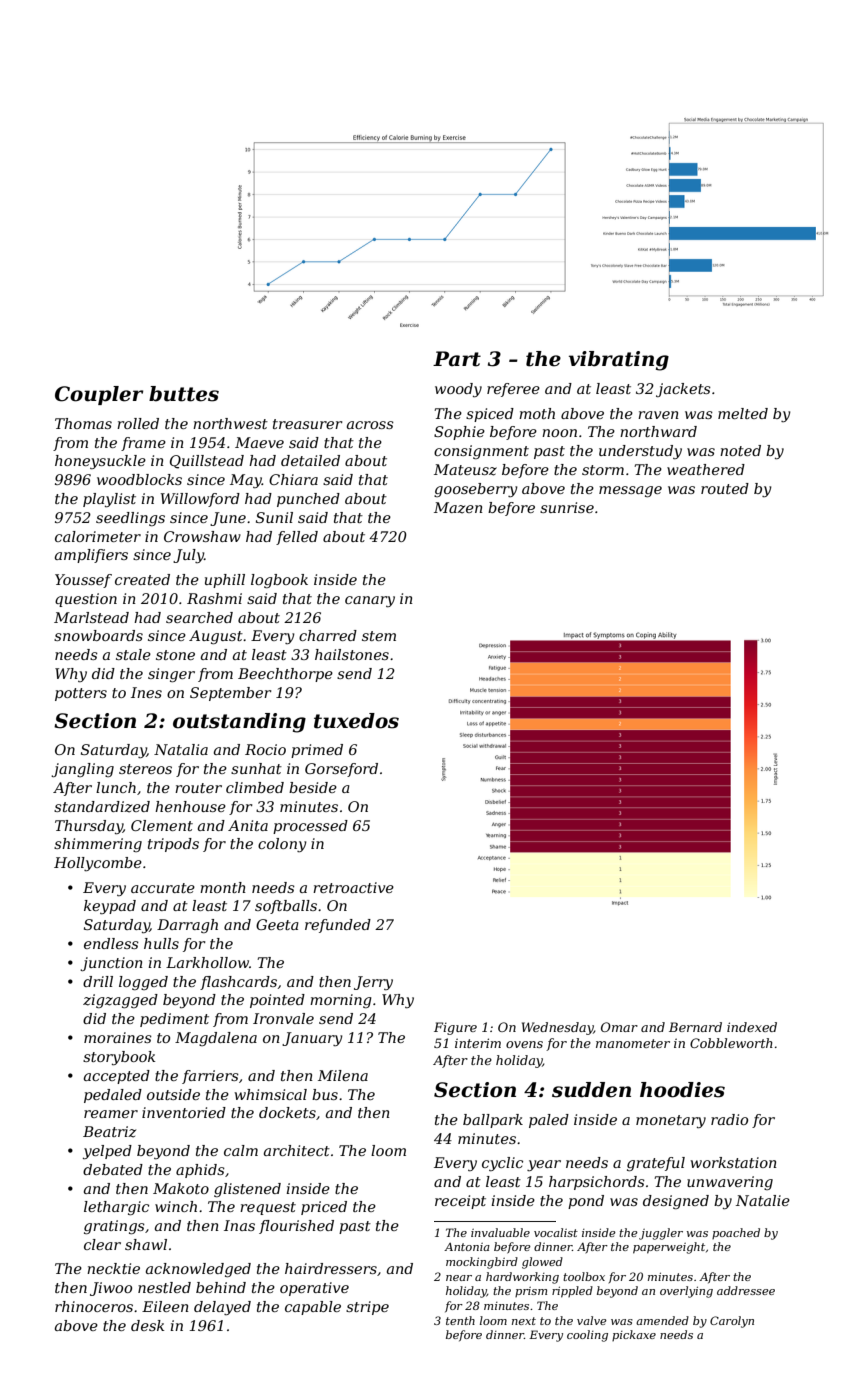 The image size is (849, 1400). I want to click on tuxedos, so click(356, 721).
